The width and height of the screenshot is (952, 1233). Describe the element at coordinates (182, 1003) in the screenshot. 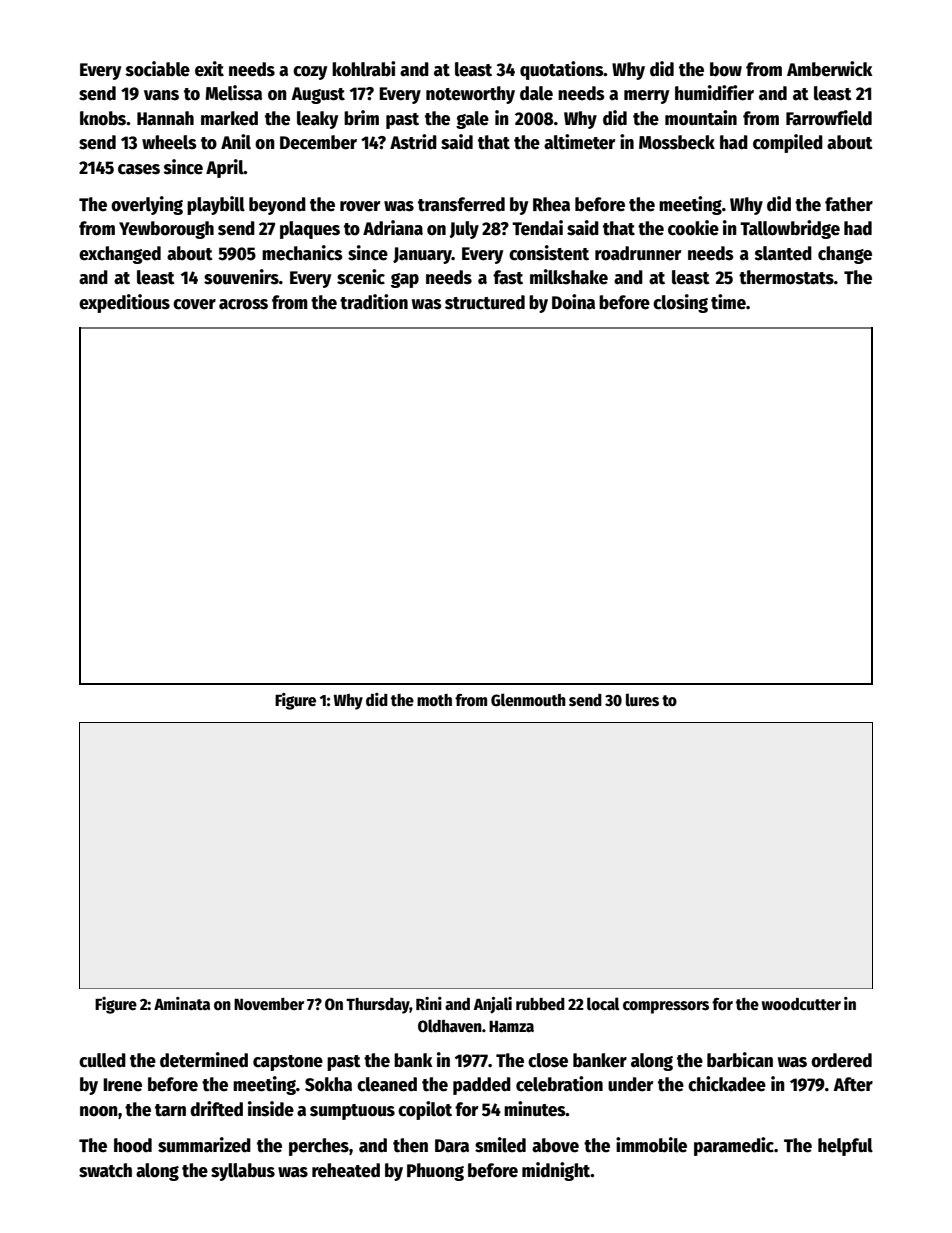

I see `Aminata` at that location.
